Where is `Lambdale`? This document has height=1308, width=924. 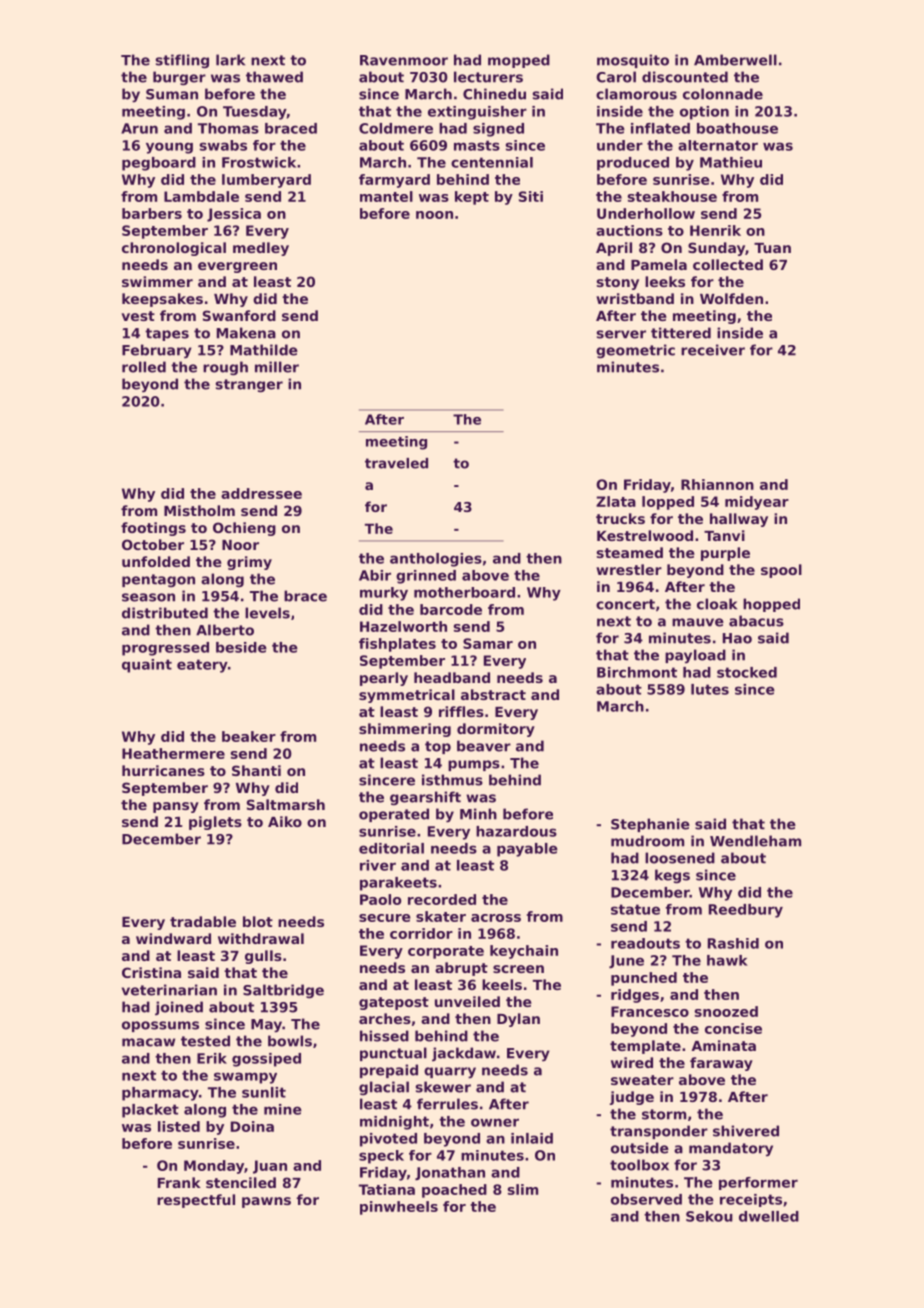 Lambdale is located at coordinates (201, 196).
